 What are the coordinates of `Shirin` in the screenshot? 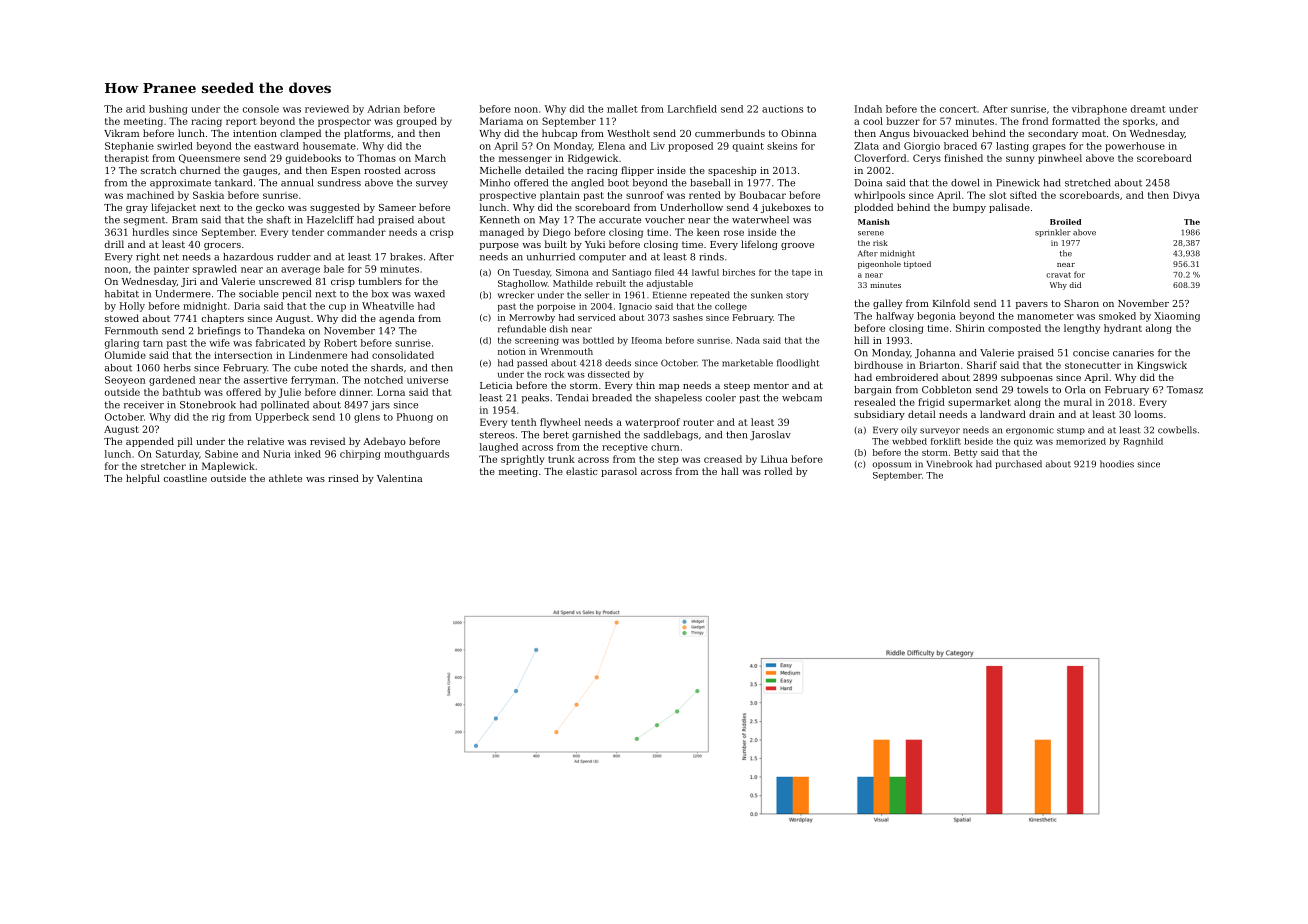 It's located at (970, 328).
